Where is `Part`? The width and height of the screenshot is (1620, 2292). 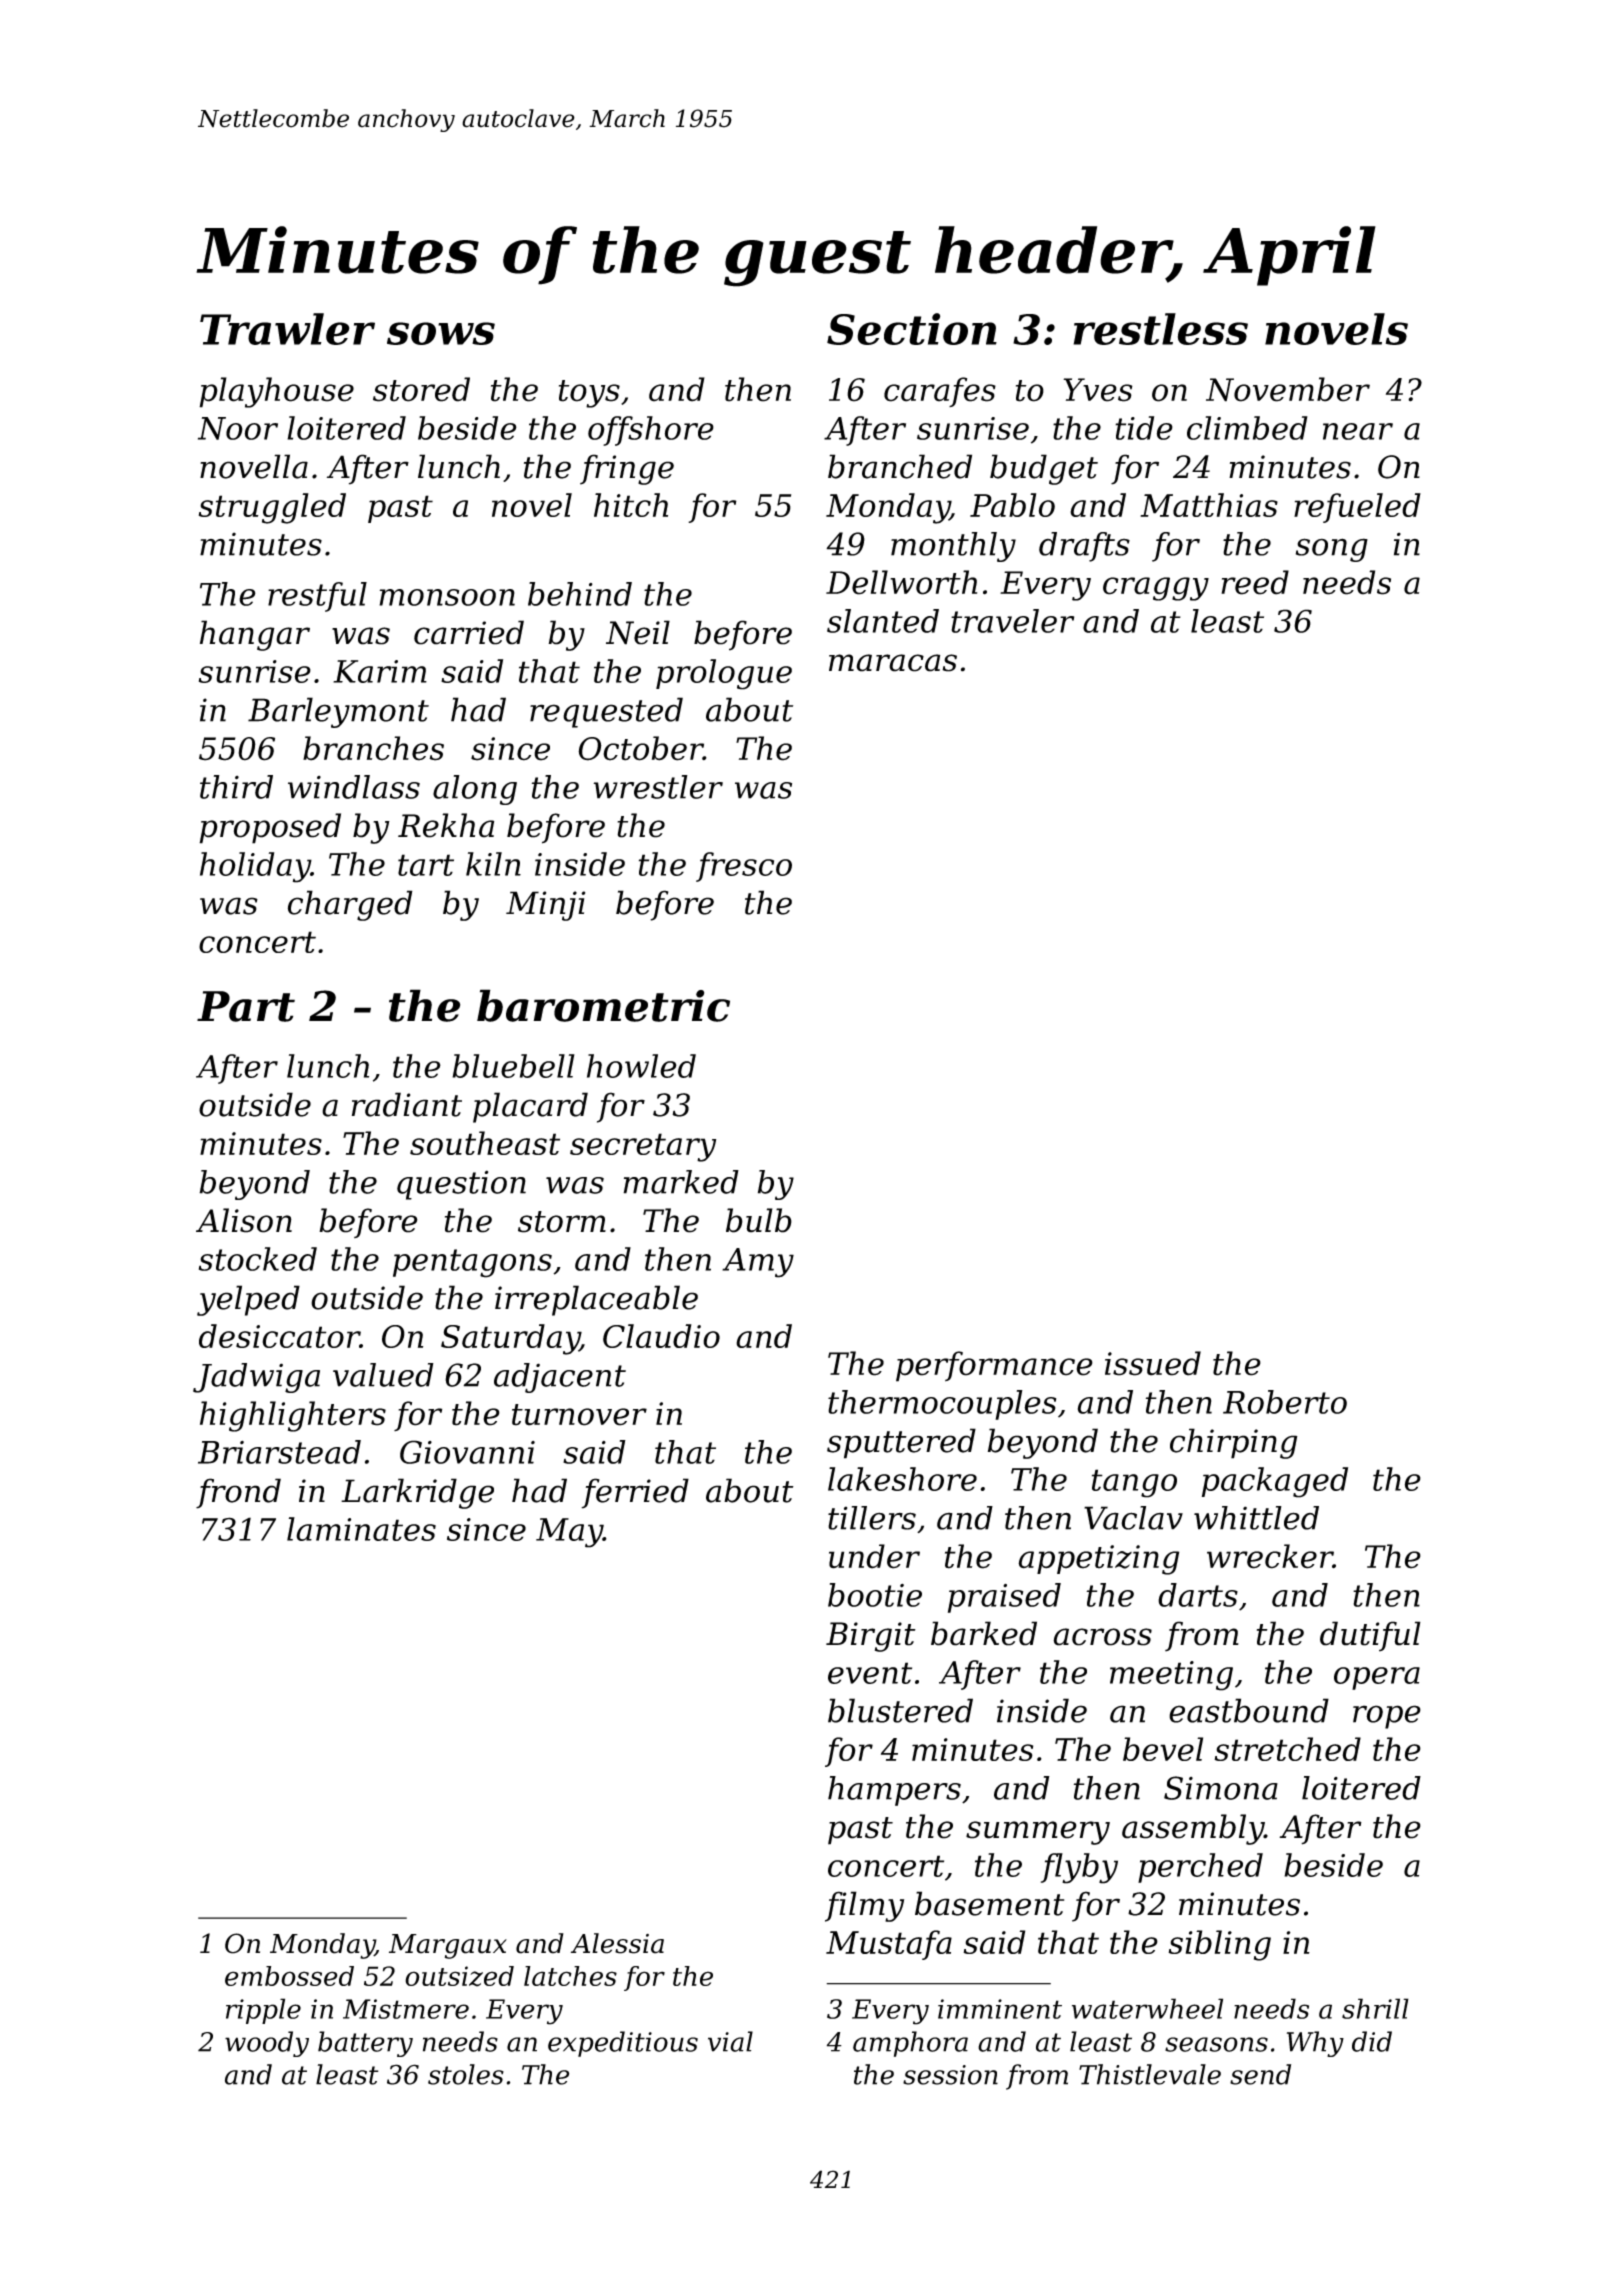
Part is located at coordinates (246, 1006).
